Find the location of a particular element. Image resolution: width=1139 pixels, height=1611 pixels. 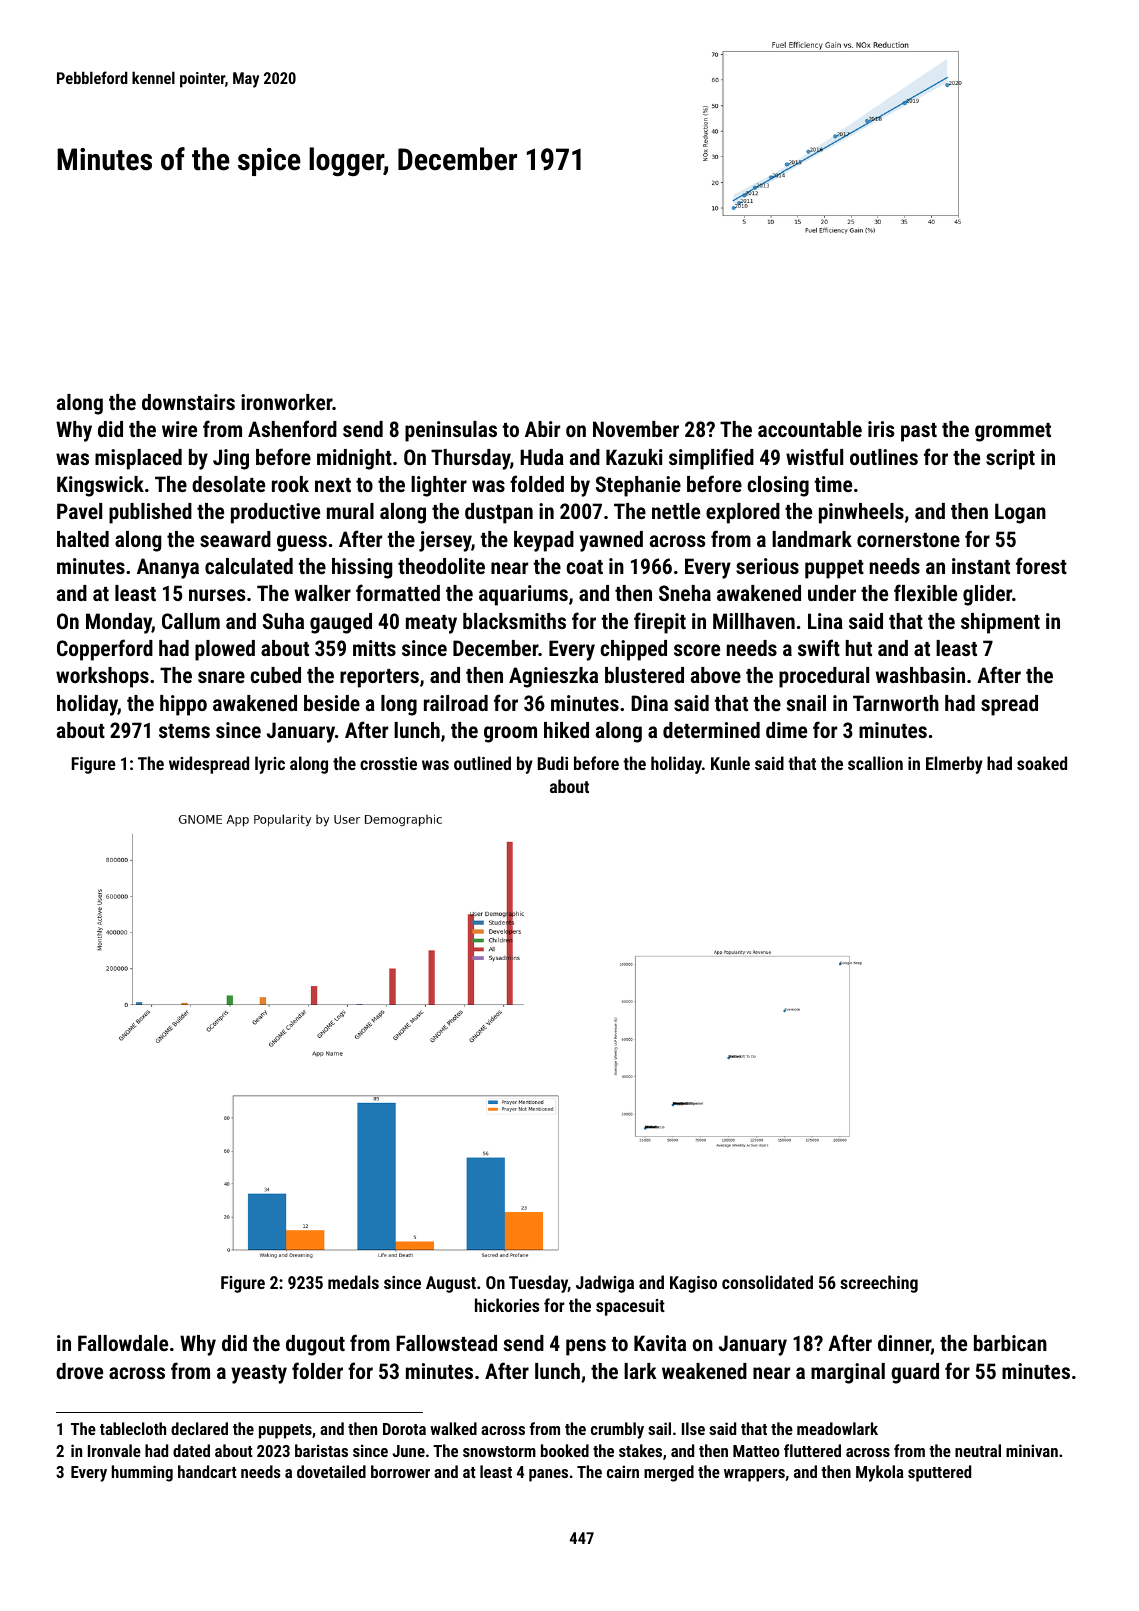

productive is located at coordinates (275, 513).
